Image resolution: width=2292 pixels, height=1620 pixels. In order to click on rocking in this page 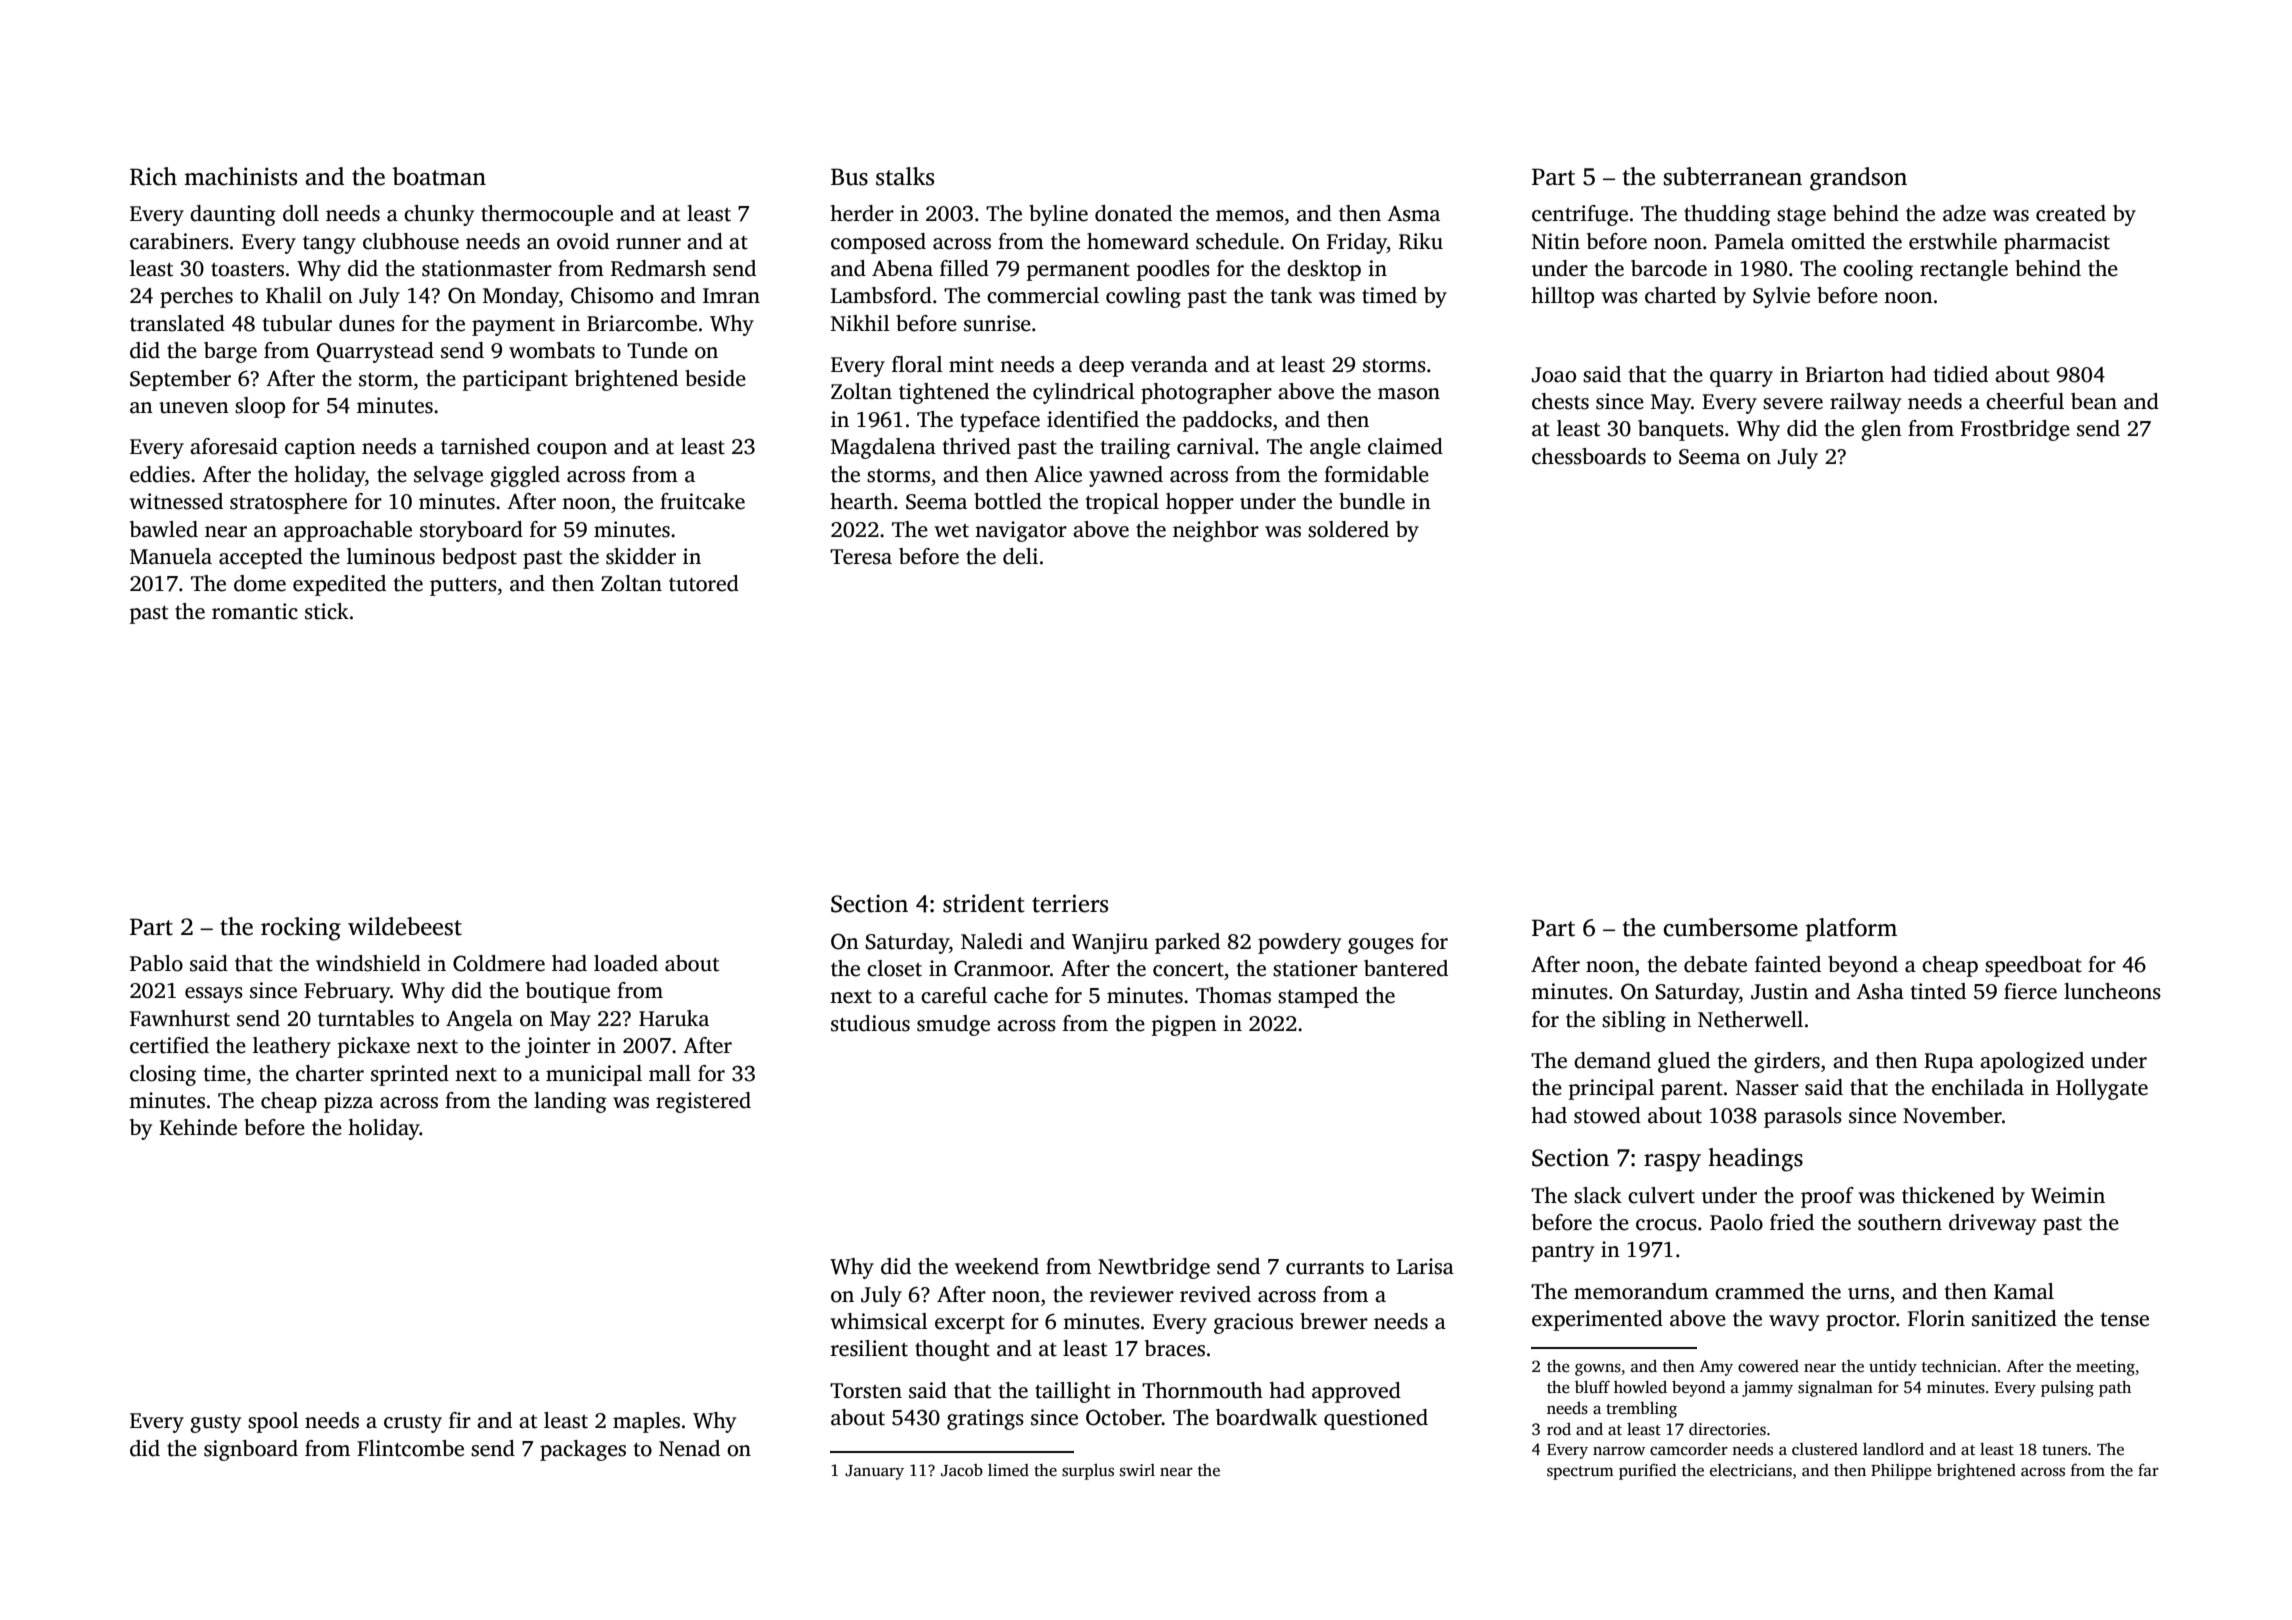, I will do `click(301, 929)`.
